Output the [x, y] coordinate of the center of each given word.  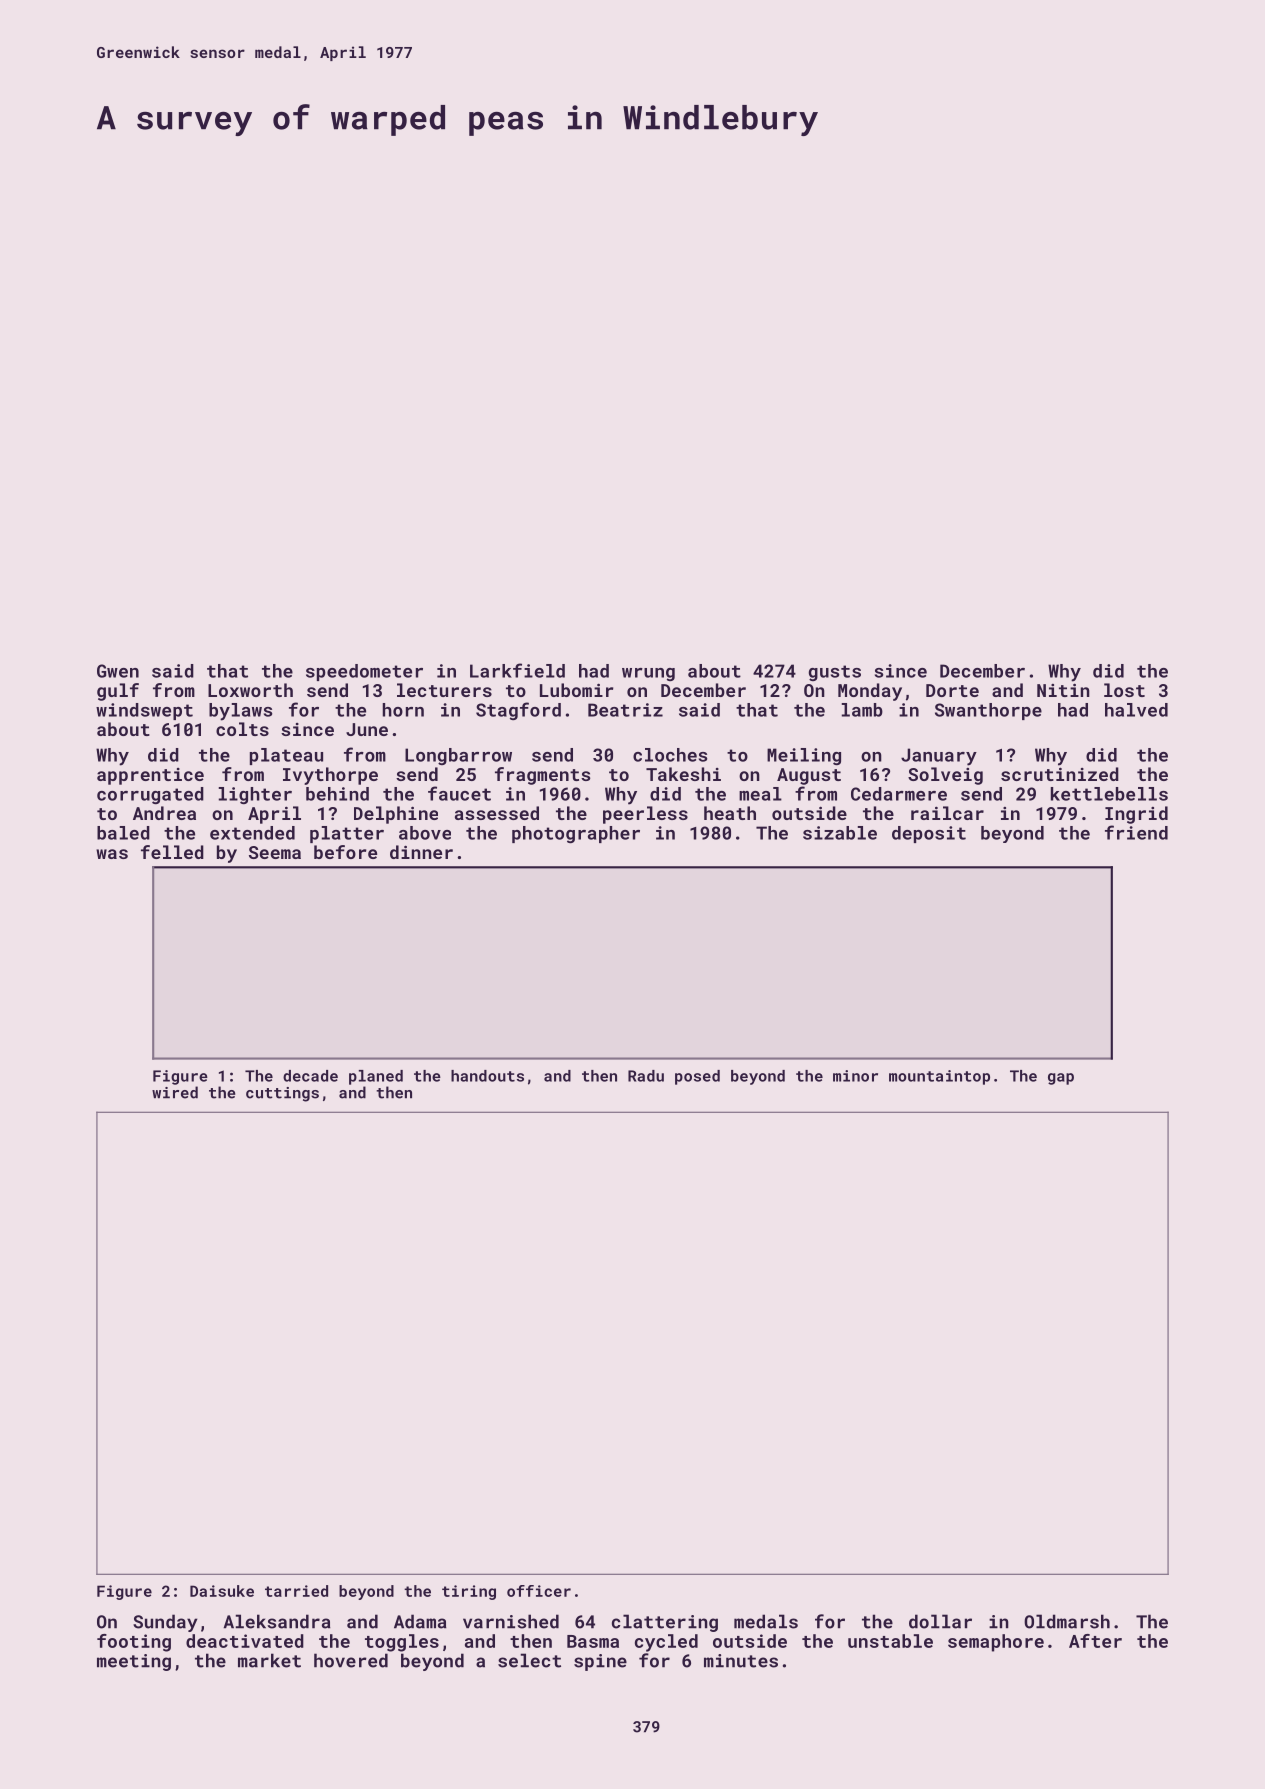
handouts [487, 1076]
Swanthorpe [988, 711]
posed [697, 1077]
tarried [296, 1591]
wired [175, 1092]
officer [539, 1591]
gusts [835, 673]
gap [1061, 1079]
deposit [929, 834]
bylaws [240, 712]
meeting [134, 1662]
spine [600, 1662]
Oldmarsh [1067, 1621]
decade [310, 1076]
